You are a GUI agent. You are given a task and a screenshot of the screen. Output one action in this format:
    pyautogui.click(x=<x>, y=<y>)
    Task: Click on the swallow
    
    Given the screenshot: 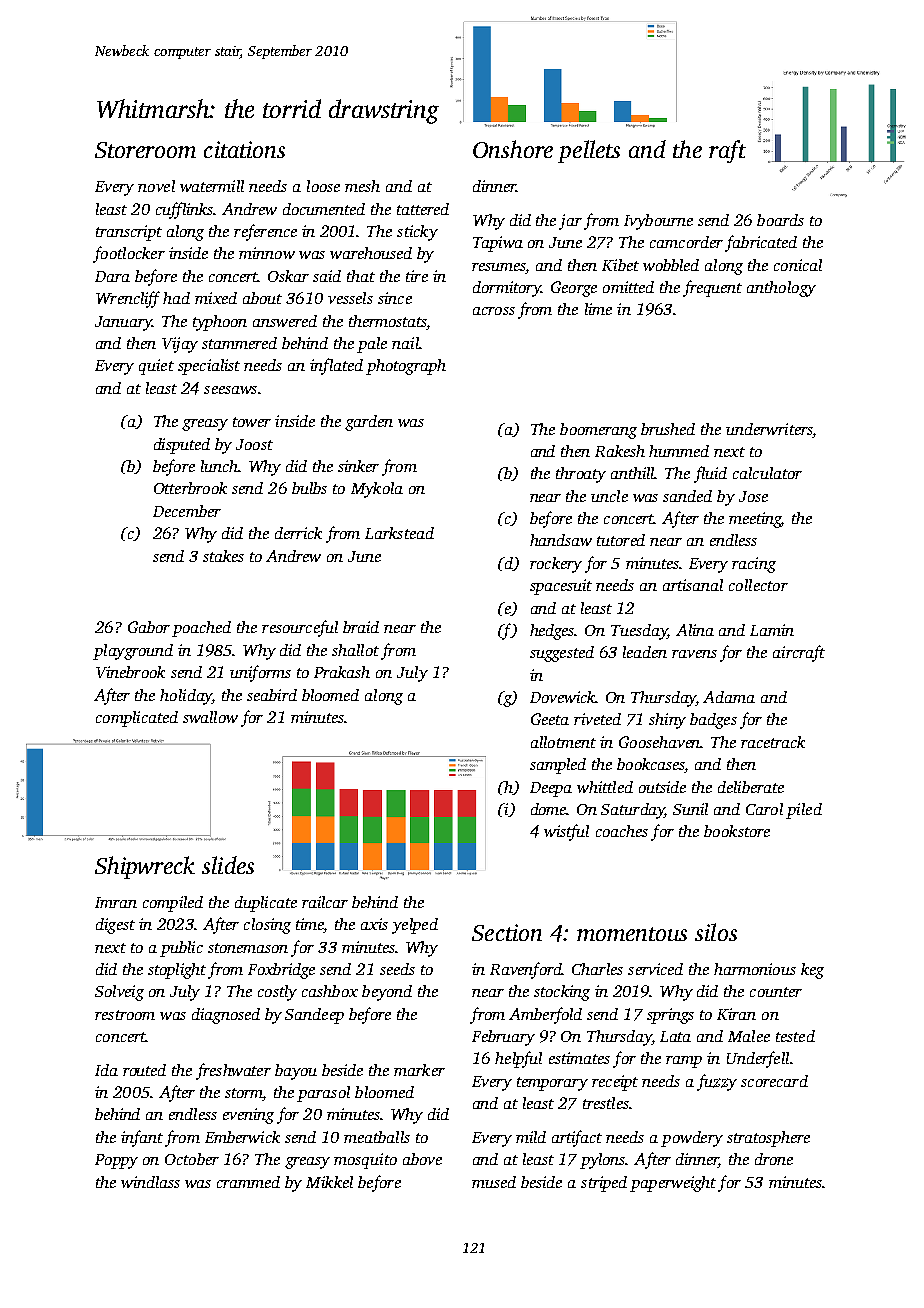 What is the action you would take?
    pyautogui.click(x=210, y=717)
